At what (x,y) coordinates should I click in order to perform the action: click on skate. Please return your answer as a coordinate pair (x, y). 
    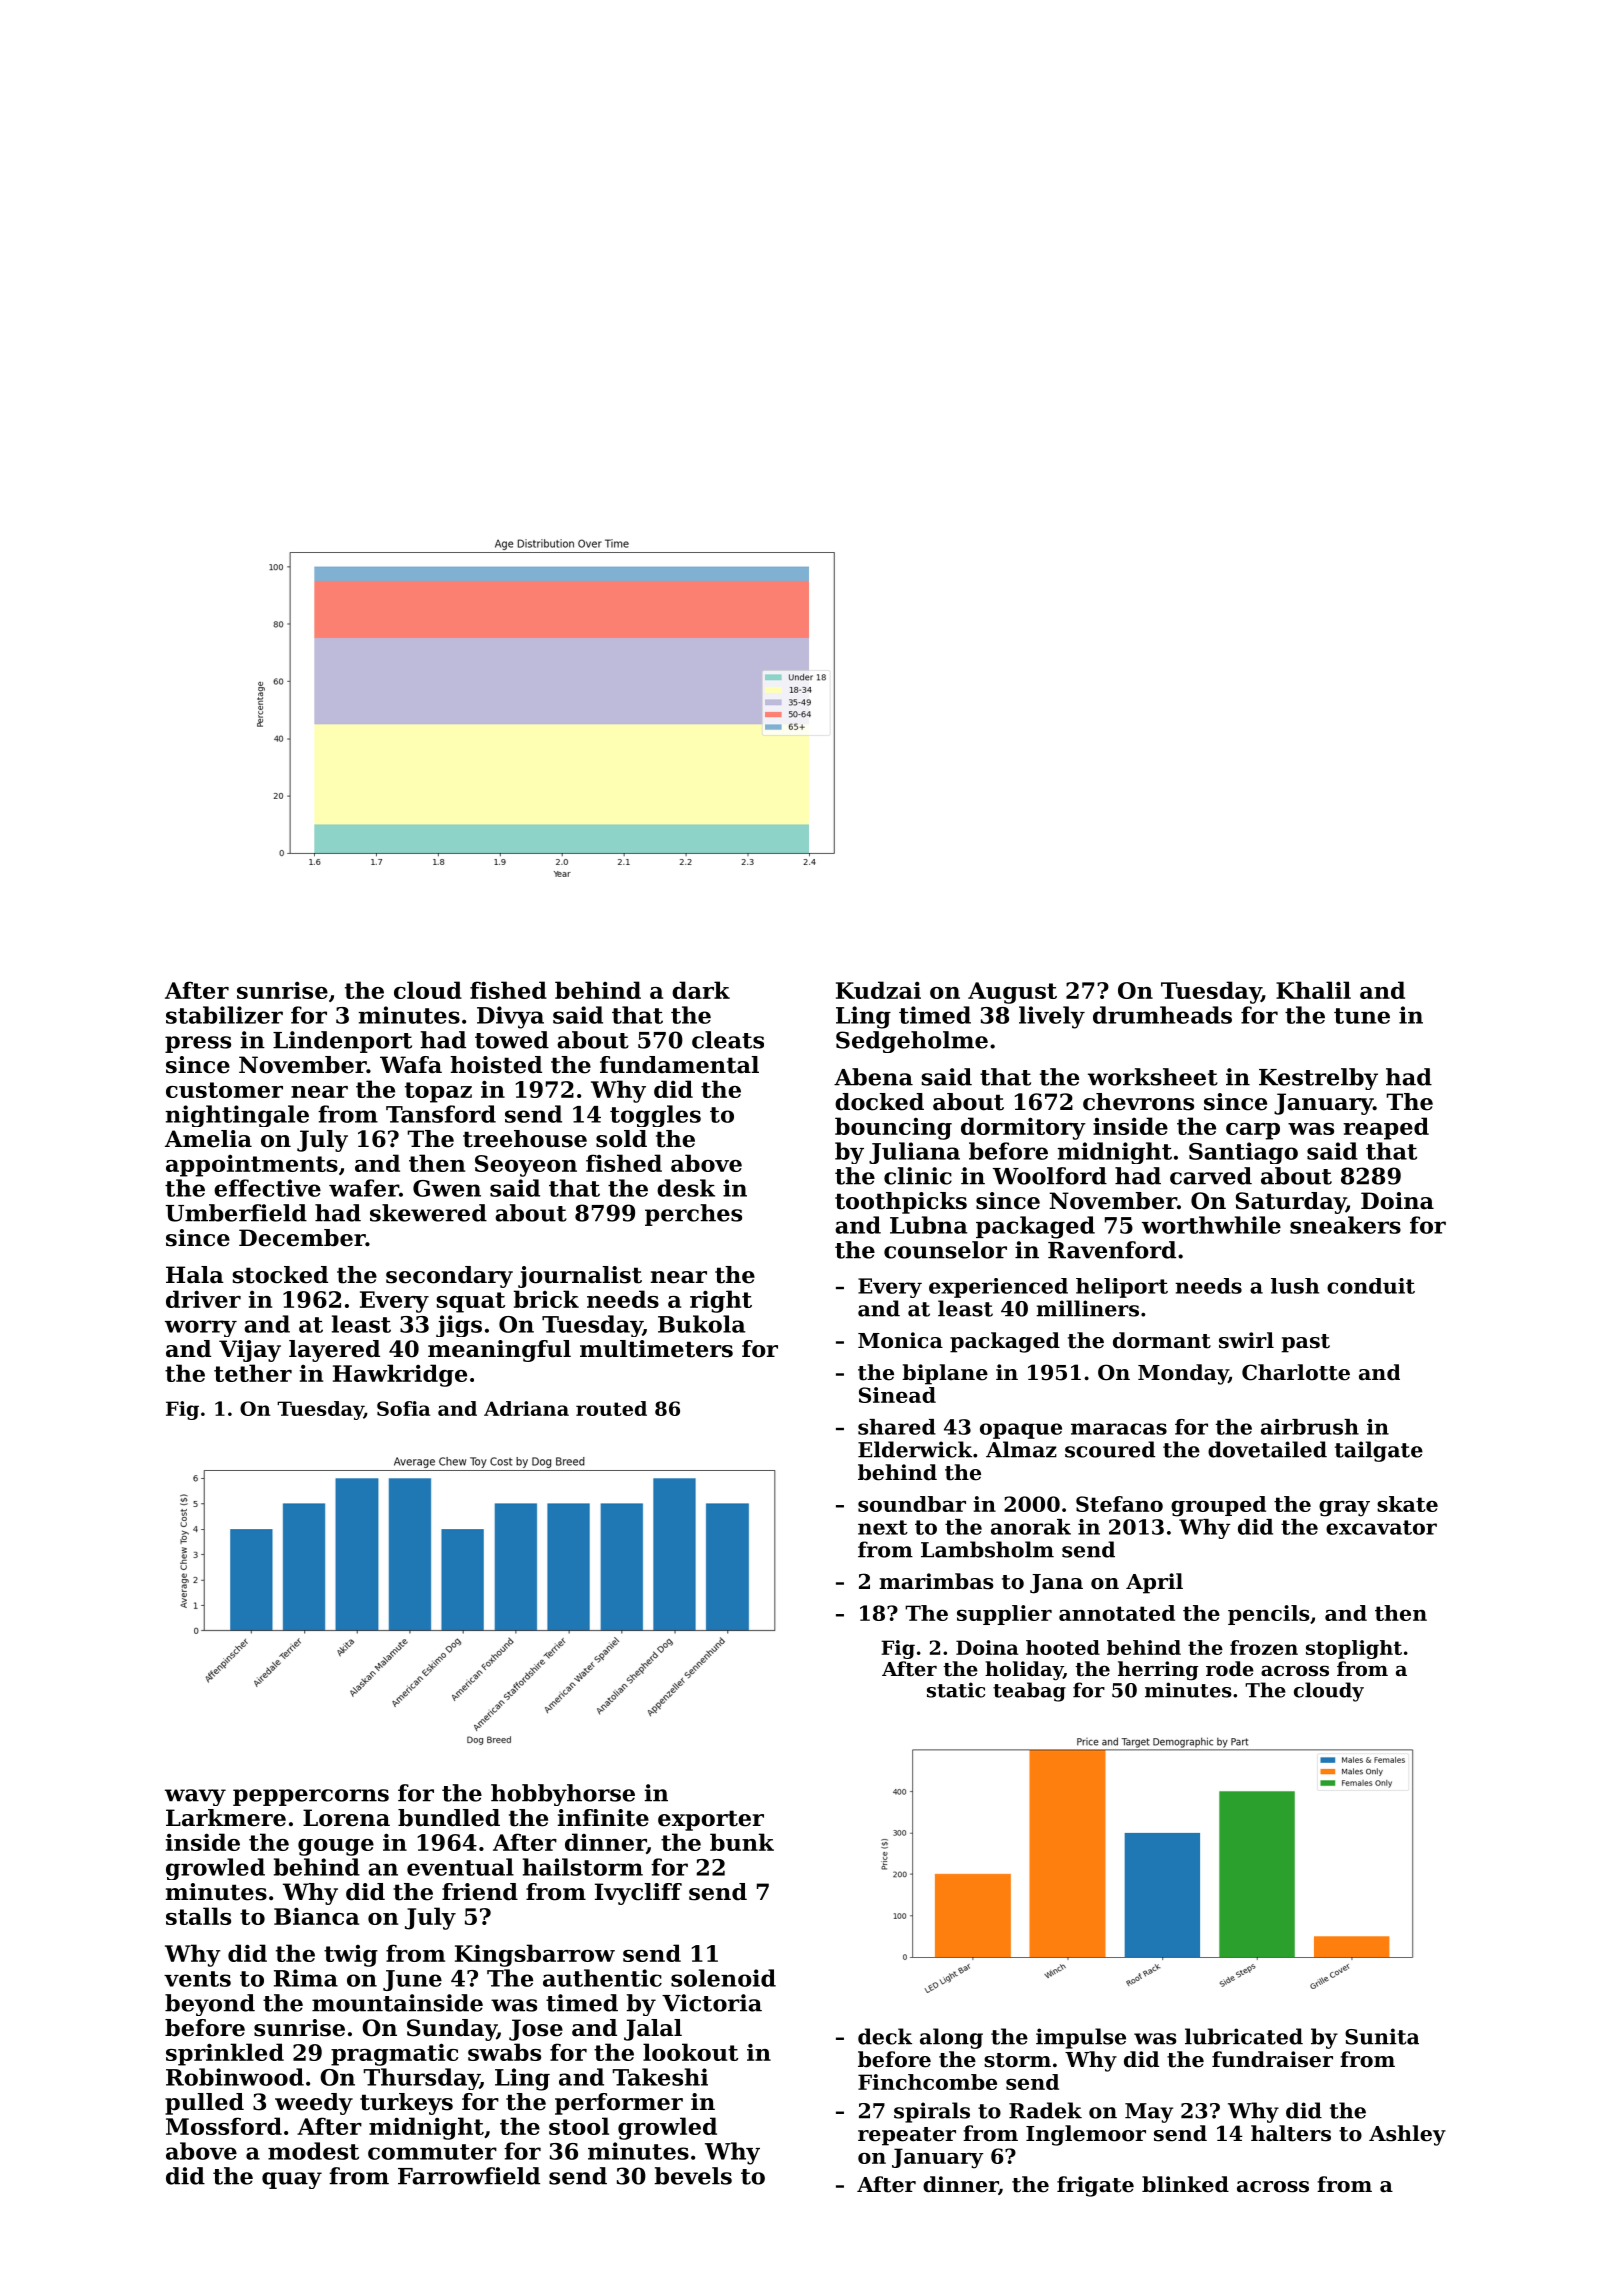
    Looking at the image, I should click on (1407, 1504).
